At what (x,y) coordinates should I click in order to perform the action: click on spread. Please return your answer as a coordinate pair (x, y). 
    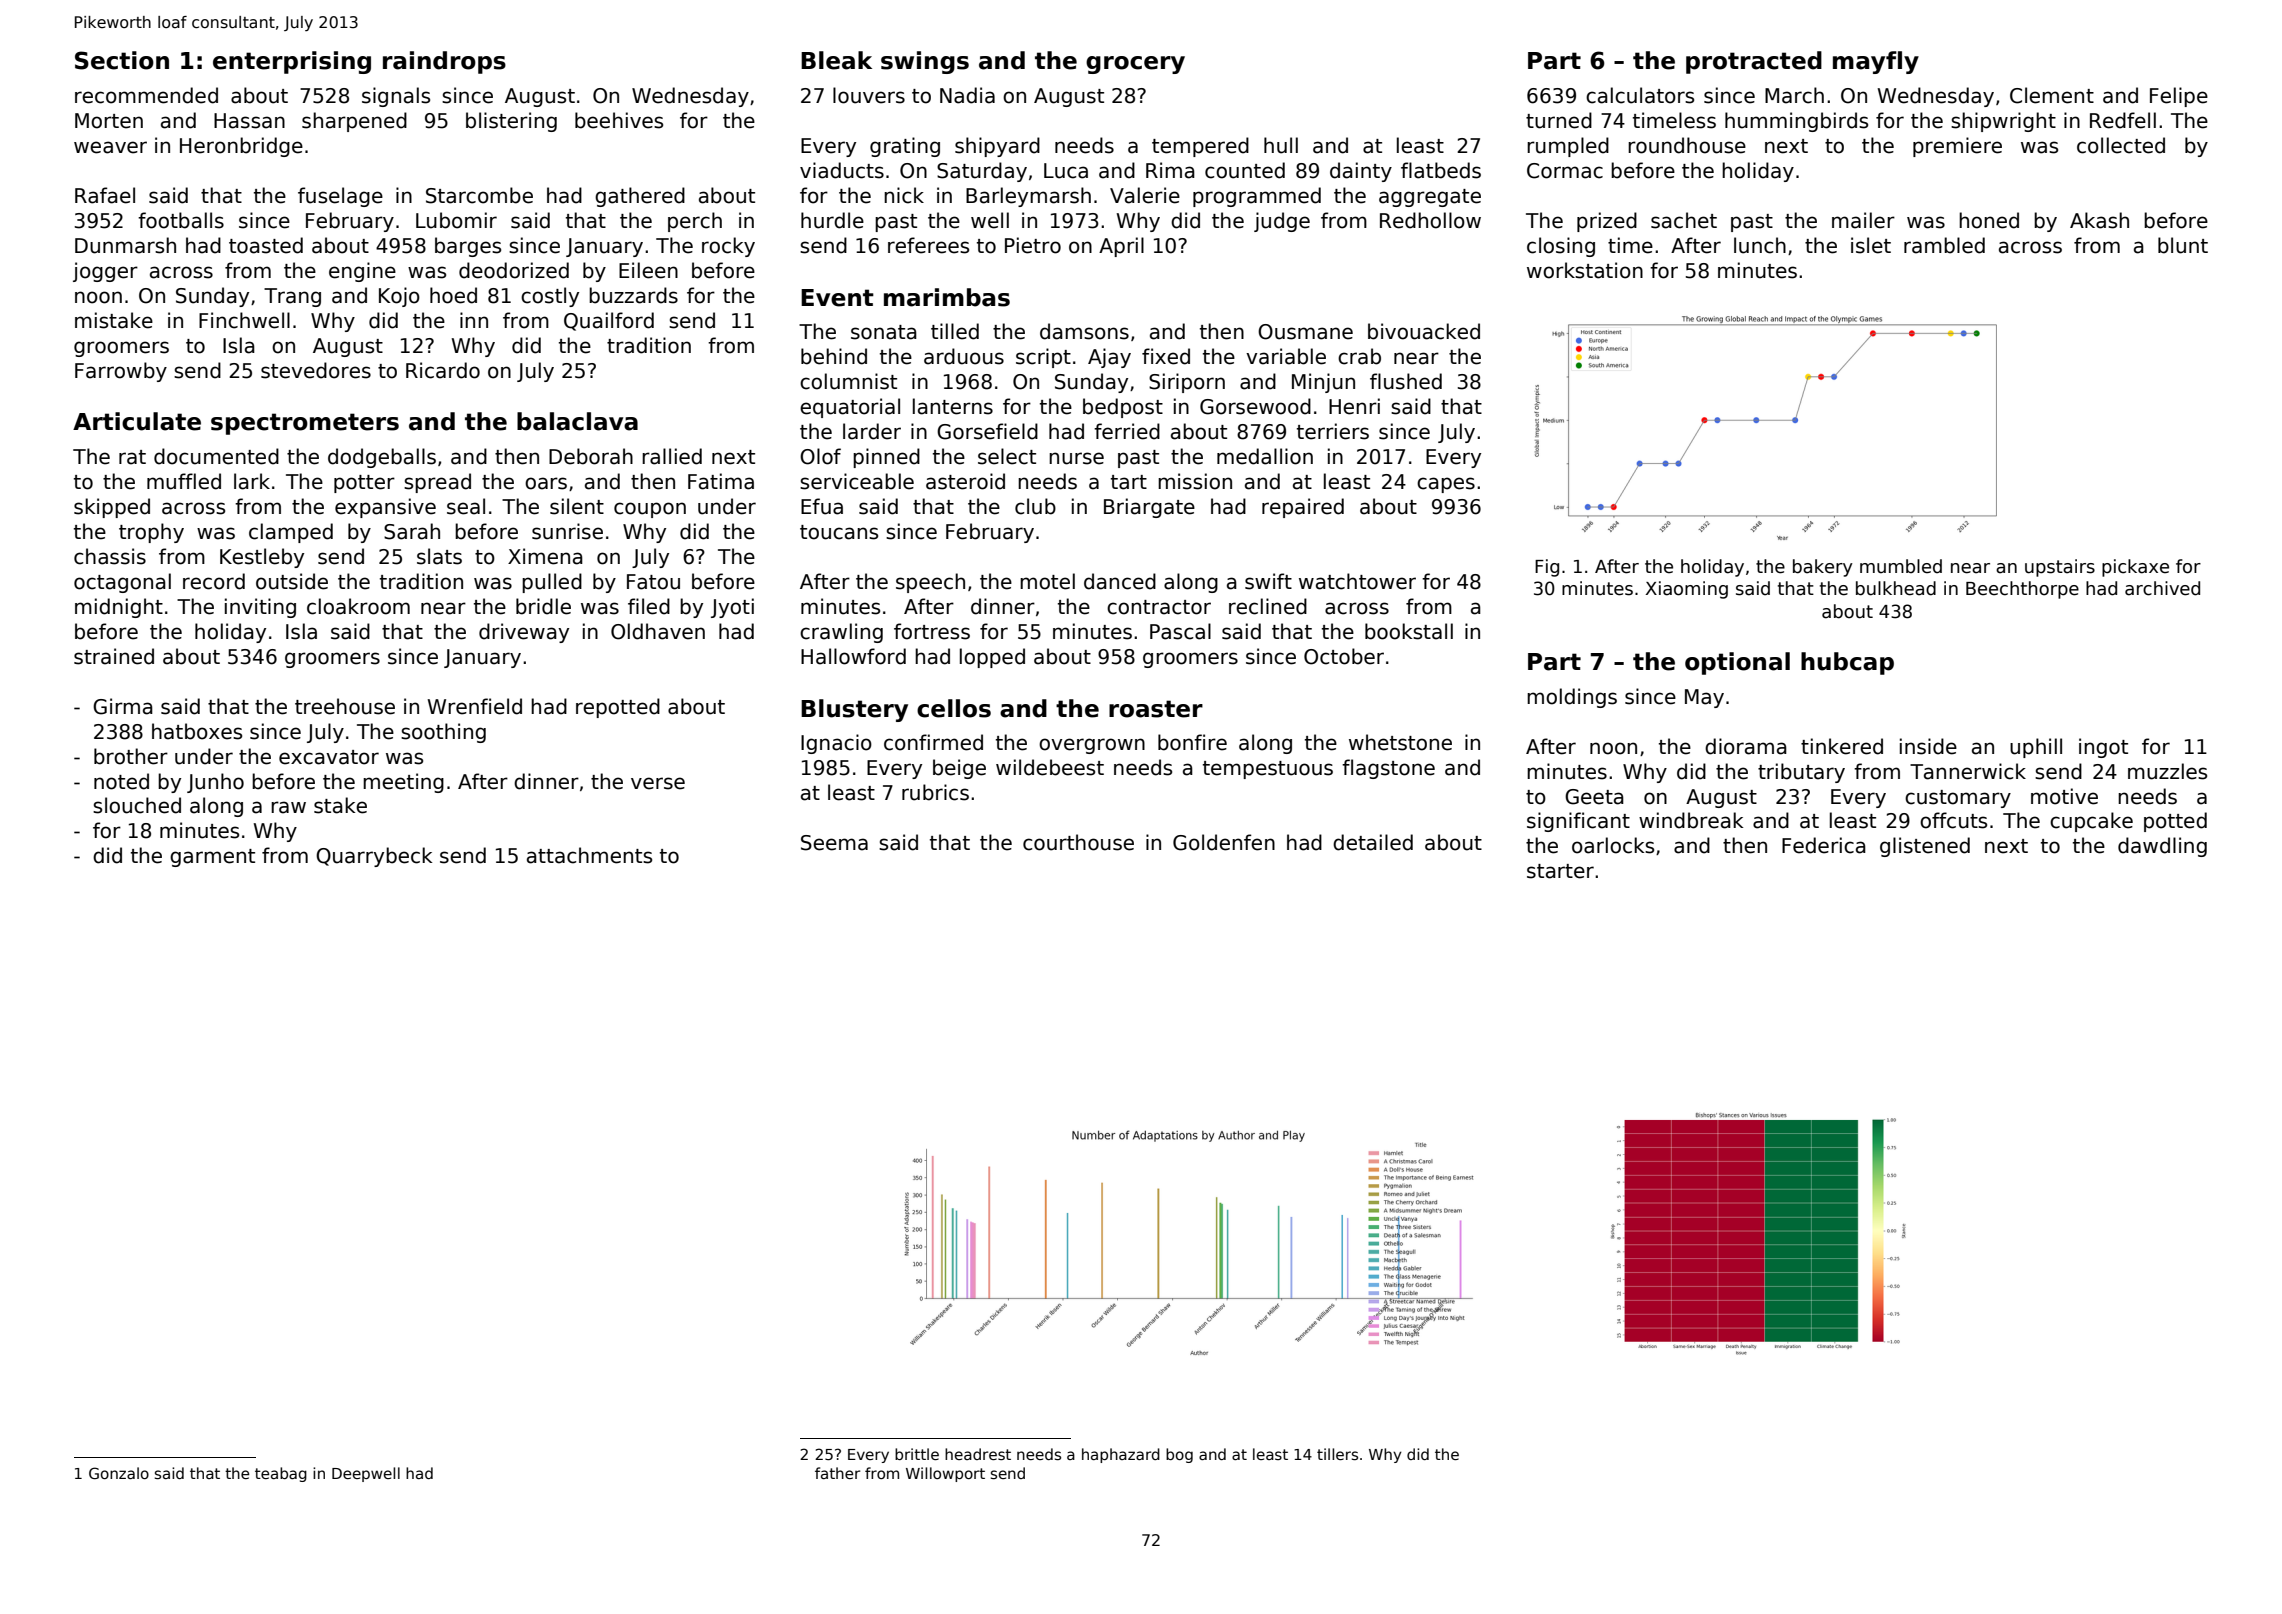
    Looking at the image, I should click on (437, 483).
